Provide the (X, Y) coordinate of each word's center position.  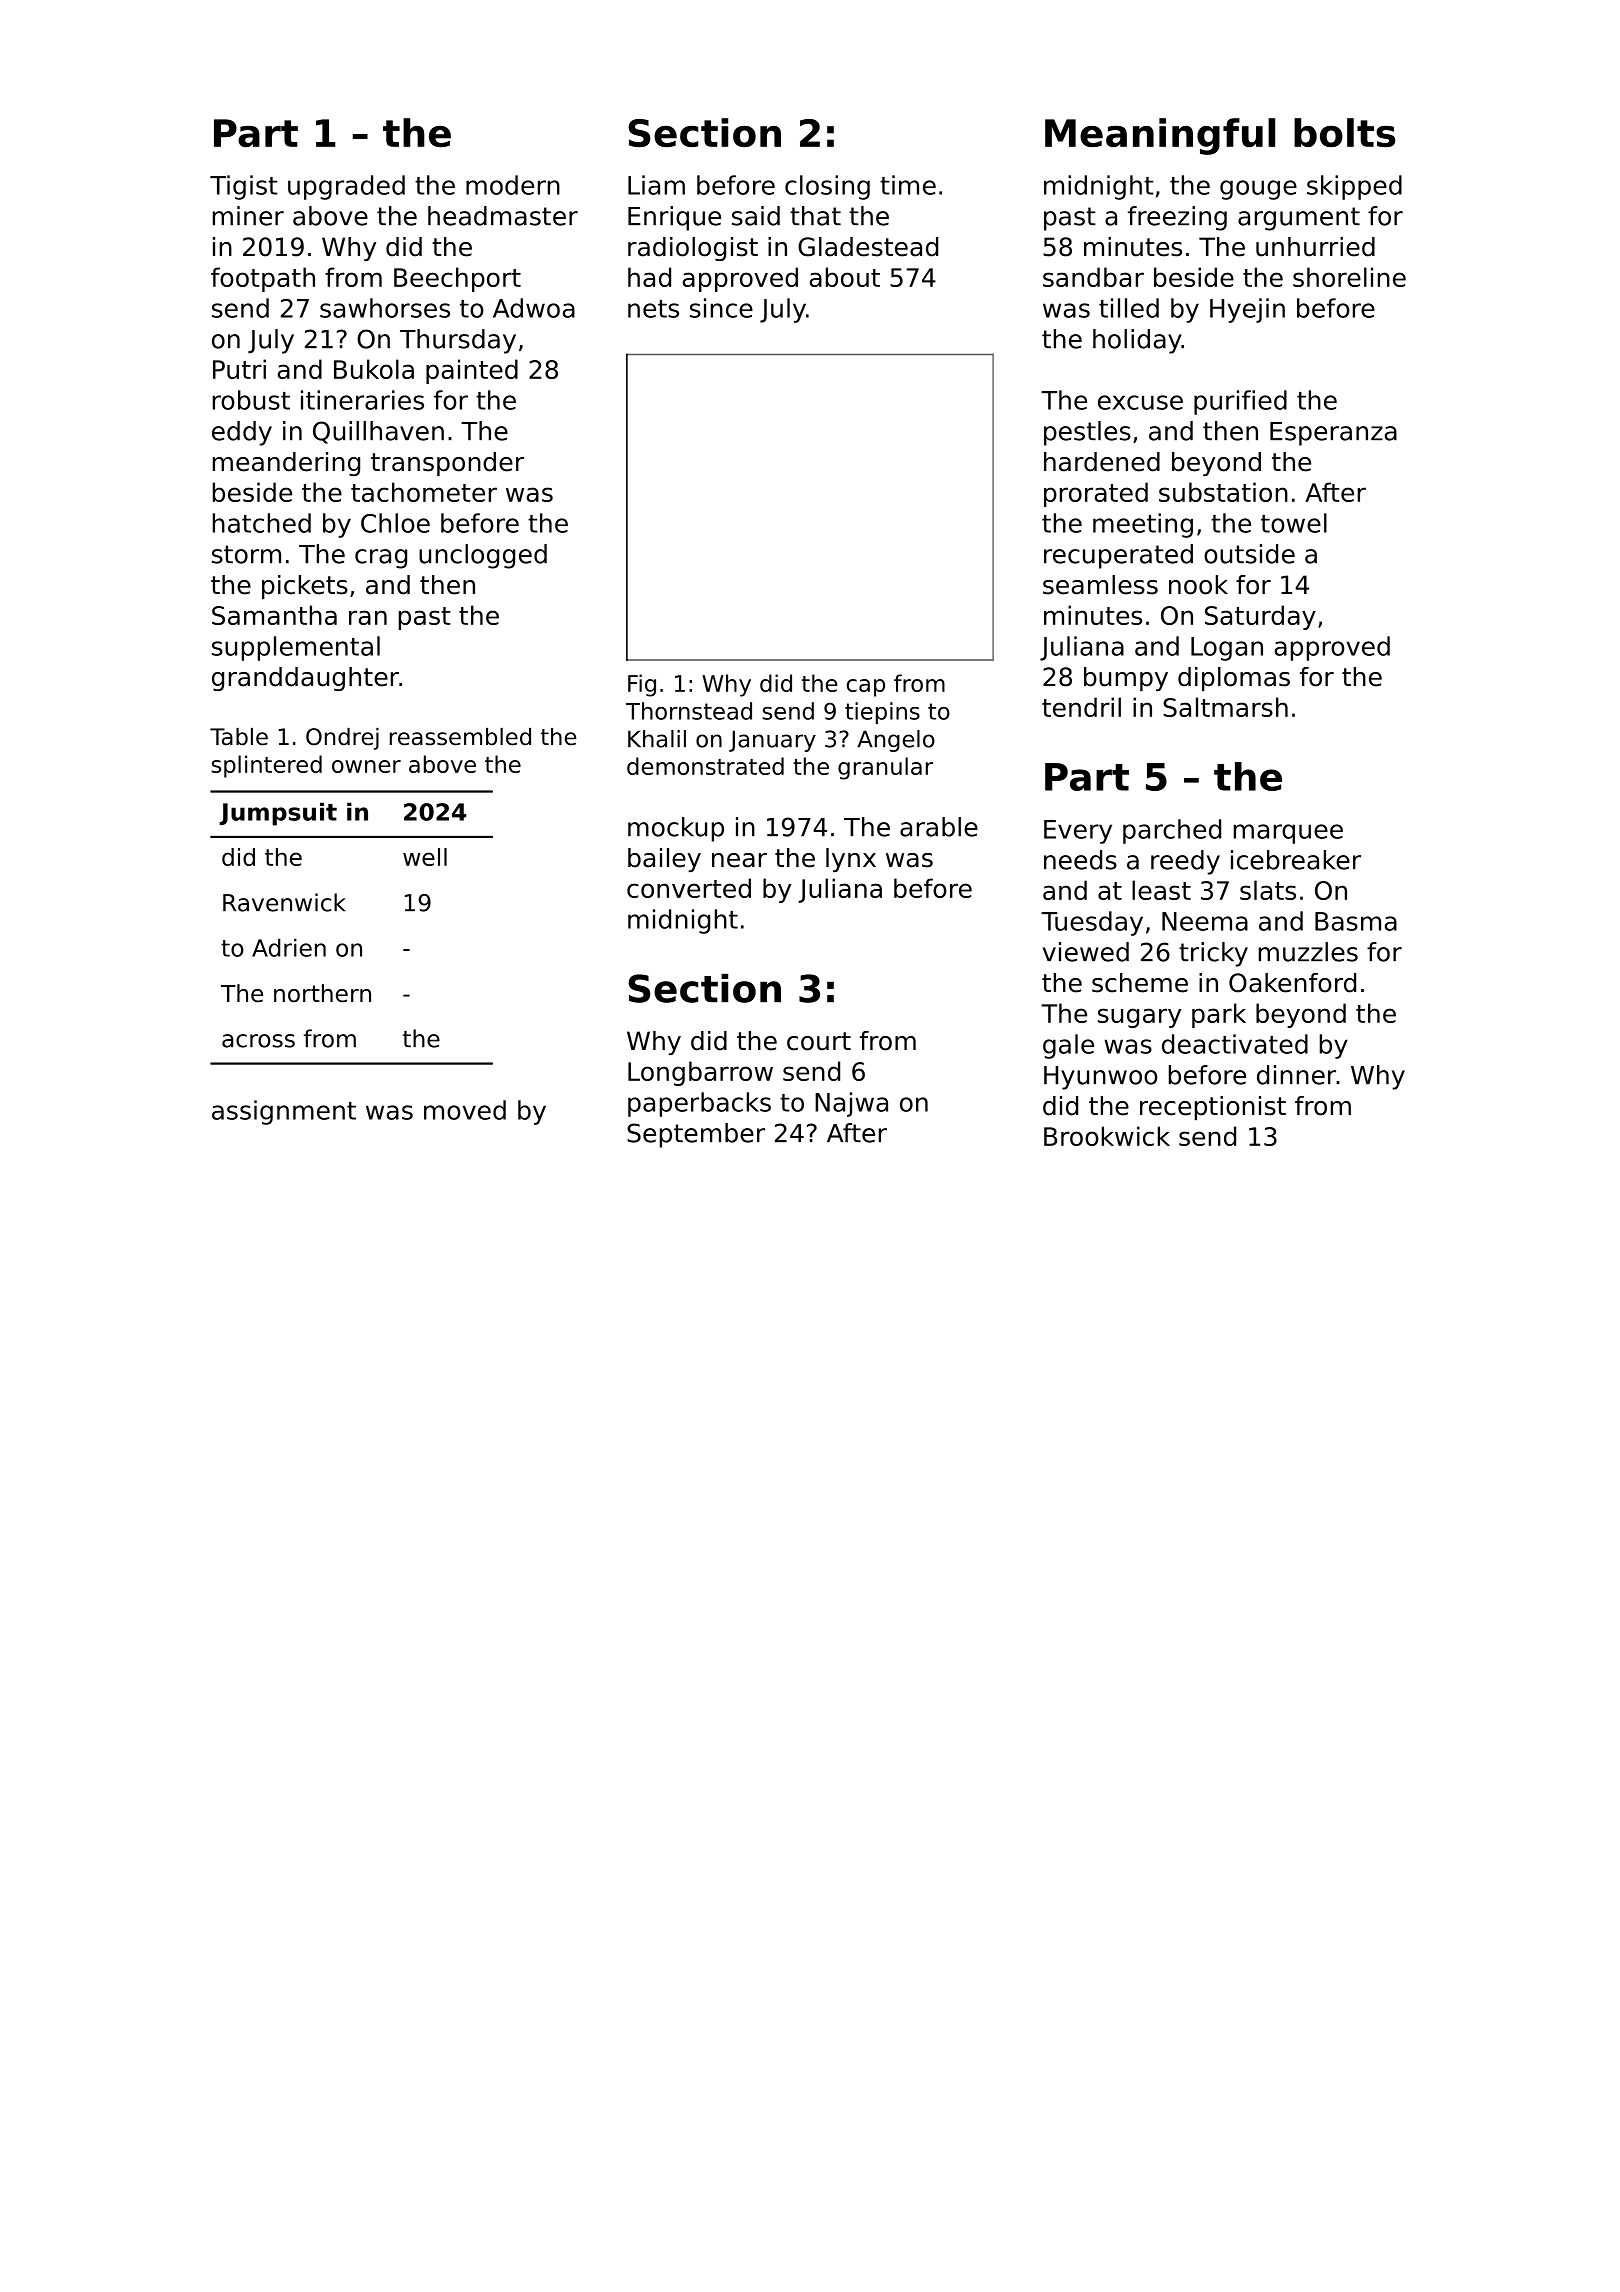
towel (1294, 523)
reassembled (460, 737)
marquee (1288, 834)
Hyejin (1247, 310)
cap (866, 688)
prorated (1096, 494)
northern (322, 993)
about (845, 277)
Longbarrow (700, 1073)
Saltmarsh (1225, 707)
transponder (447, 464)
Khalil (657, 739)
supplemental (296, 648)
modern (513, 185)
